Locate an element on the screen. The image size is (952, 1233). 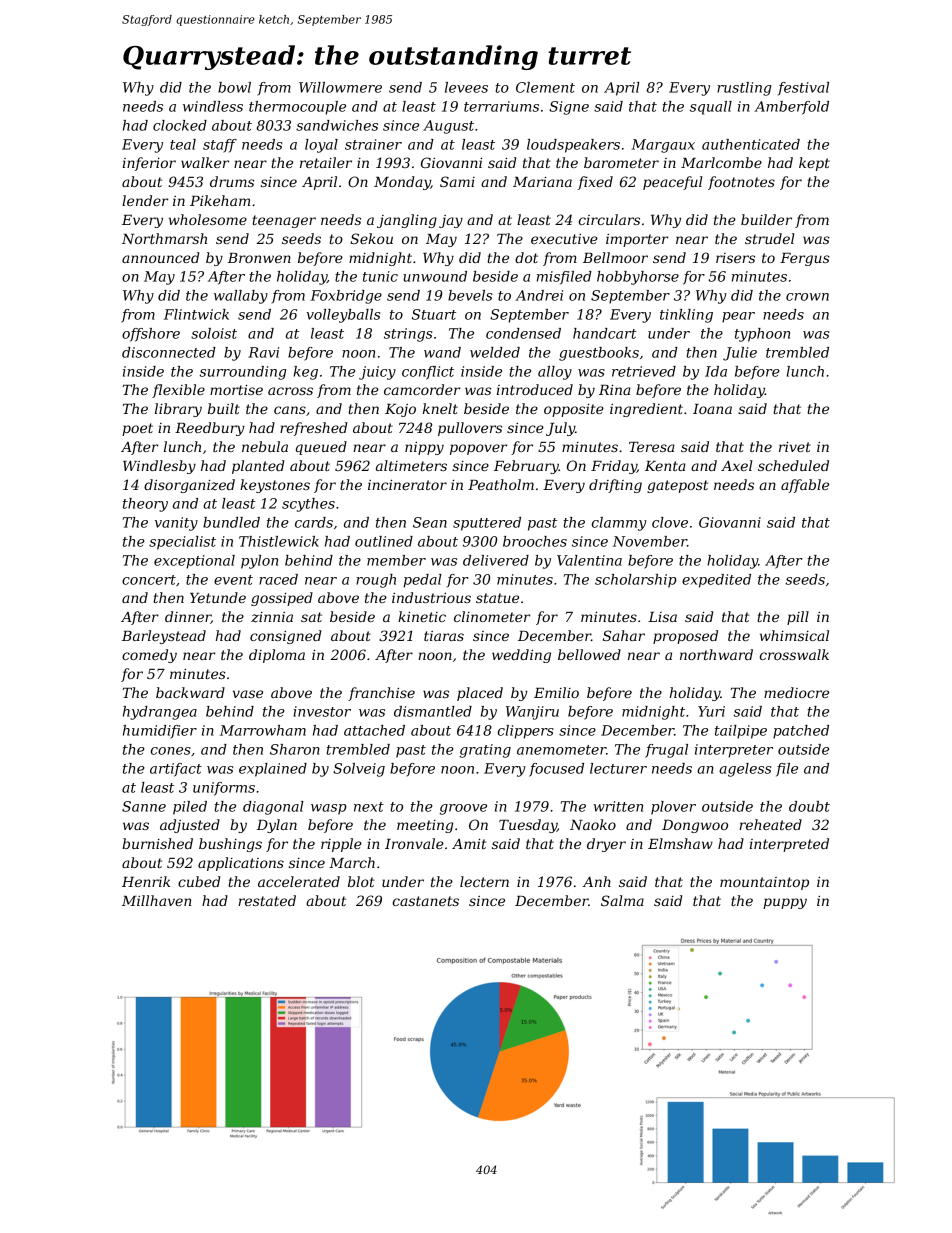
Henrik is located at coordinates (146, 881).
